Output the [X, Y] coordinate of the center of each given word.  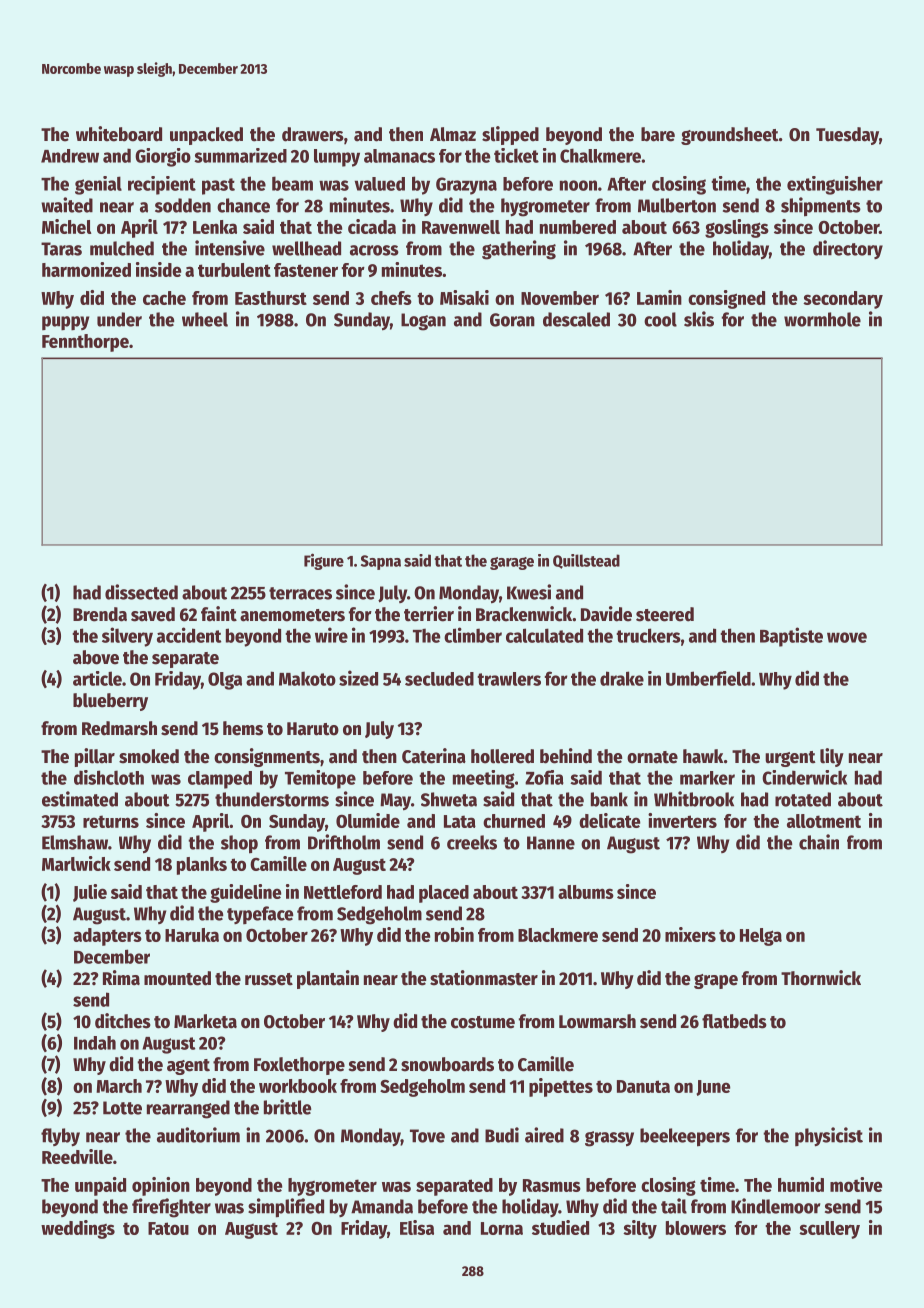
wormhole [822, 319]
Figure [324, 561]
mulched [122, 248]
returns [111, 821]
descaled [576, 319]
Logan [423, 322]
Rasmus [552, 1185]
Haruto [313, 729]
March [119, 1086]
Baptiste [791, 637]
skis [699, 319]
